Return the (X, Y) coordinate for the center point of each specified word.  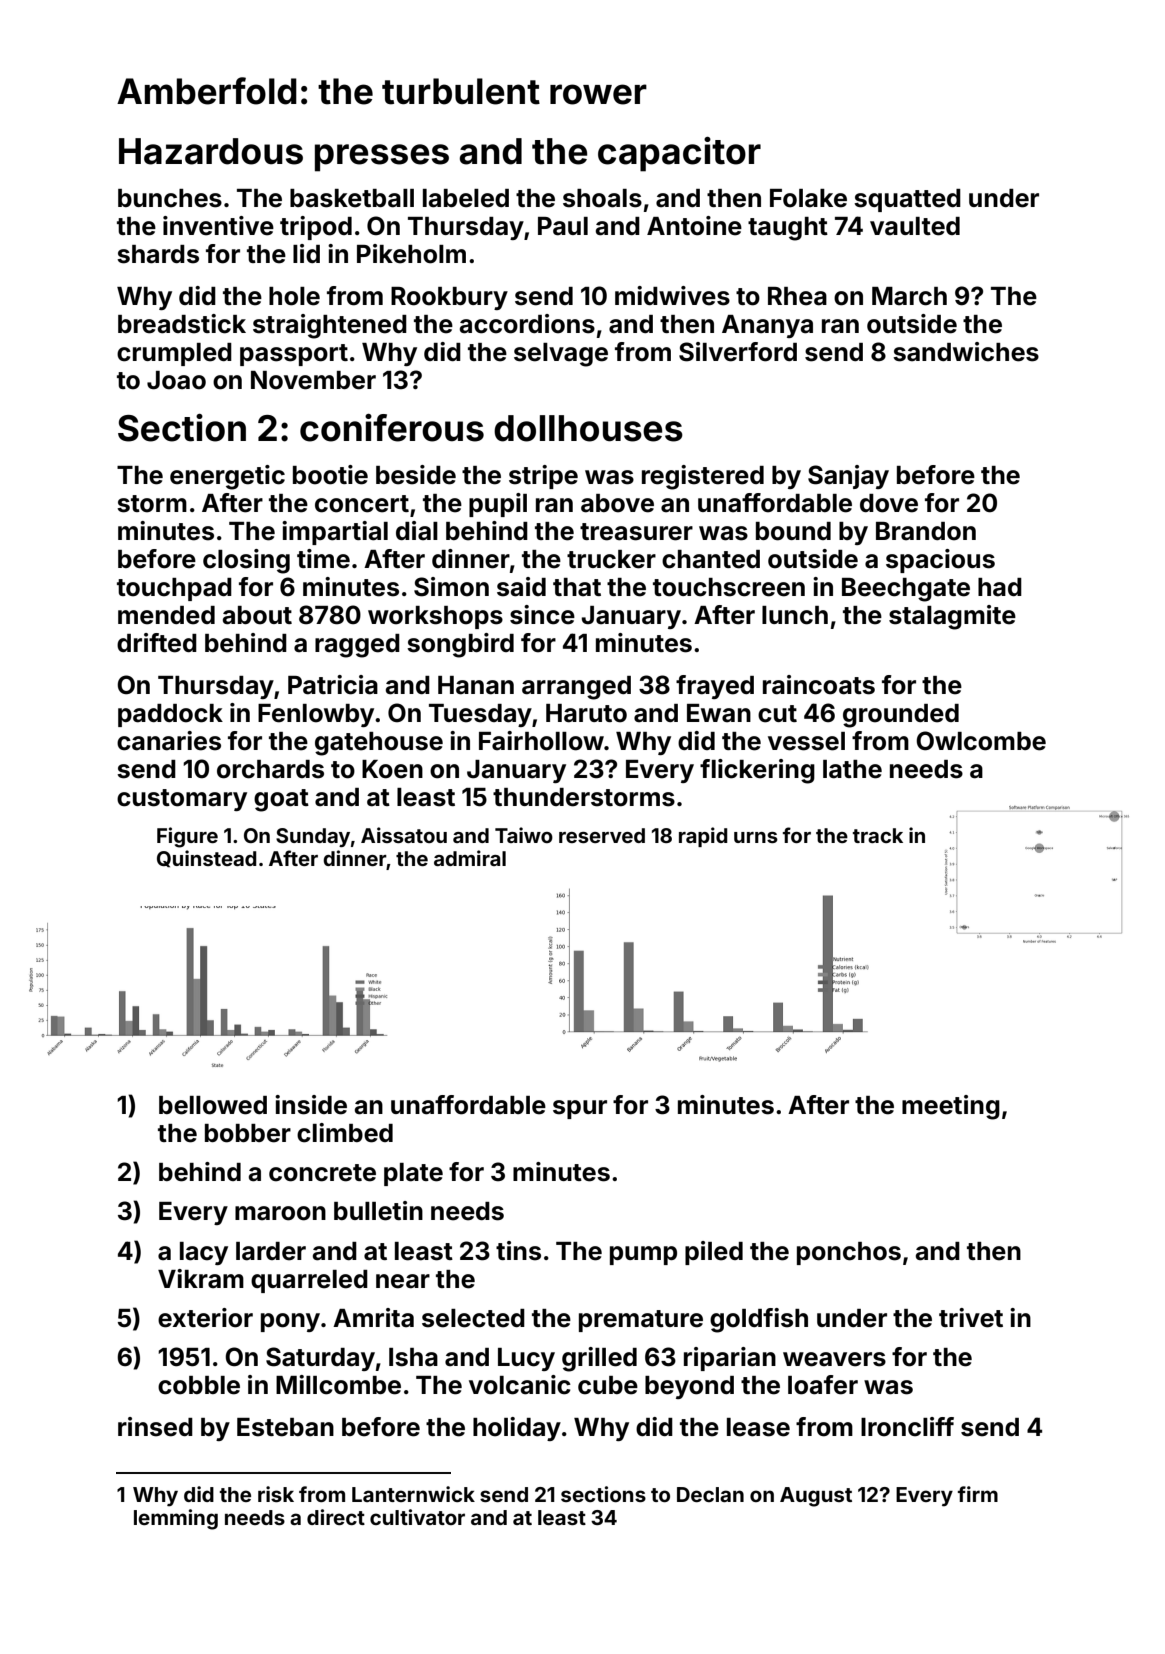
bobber (248, 1133)
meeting (951, 1107)
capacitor (679, 154)
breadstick (182, 324)
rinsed (155, 1427)
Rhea (797, 296)
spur (580, 1109)
